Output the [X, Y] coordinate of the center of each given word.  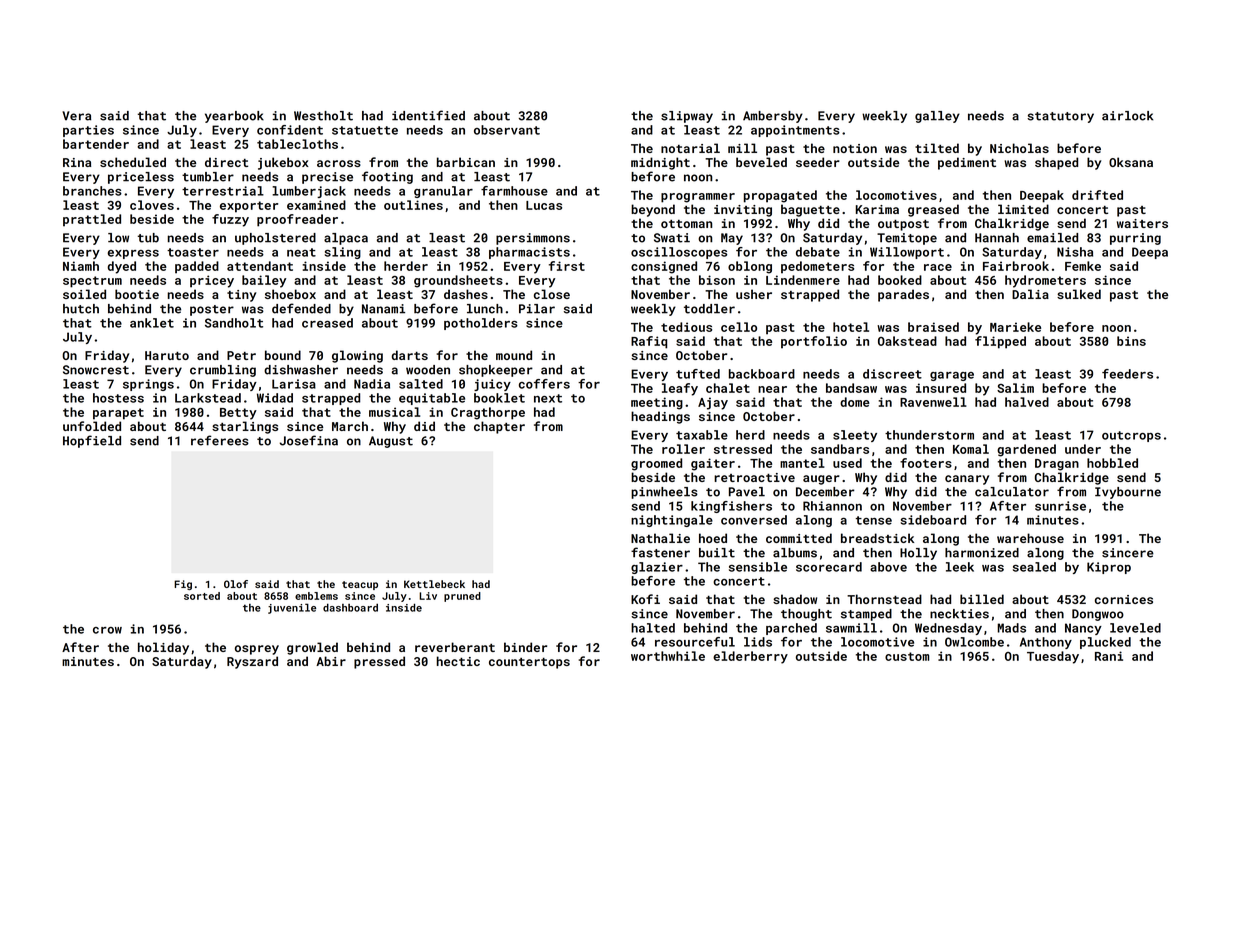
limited [1023, 209]
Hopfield [92, 441]
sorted [202, 596]
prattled [92, 220]
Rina [77, 162]
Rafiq [649, 342]
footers [926, 463]
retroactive [754, 477]
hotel [851, 327]
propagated [780, 196]
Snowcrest [96, 370]
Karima [877, 209]
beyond [653, 210]
